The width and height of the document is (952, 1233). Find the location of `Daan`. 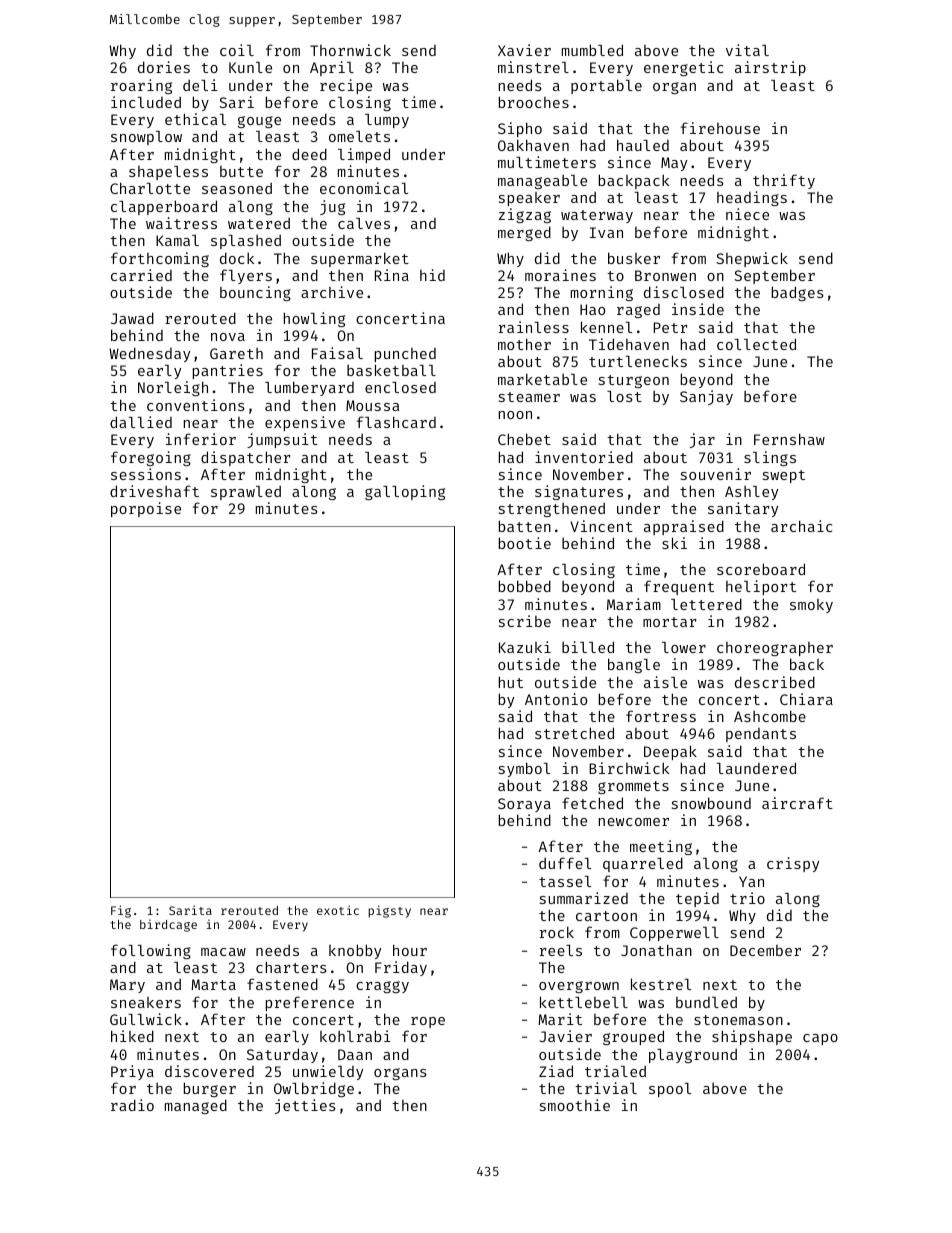

Daan is located at coordinates (355, 1054).
